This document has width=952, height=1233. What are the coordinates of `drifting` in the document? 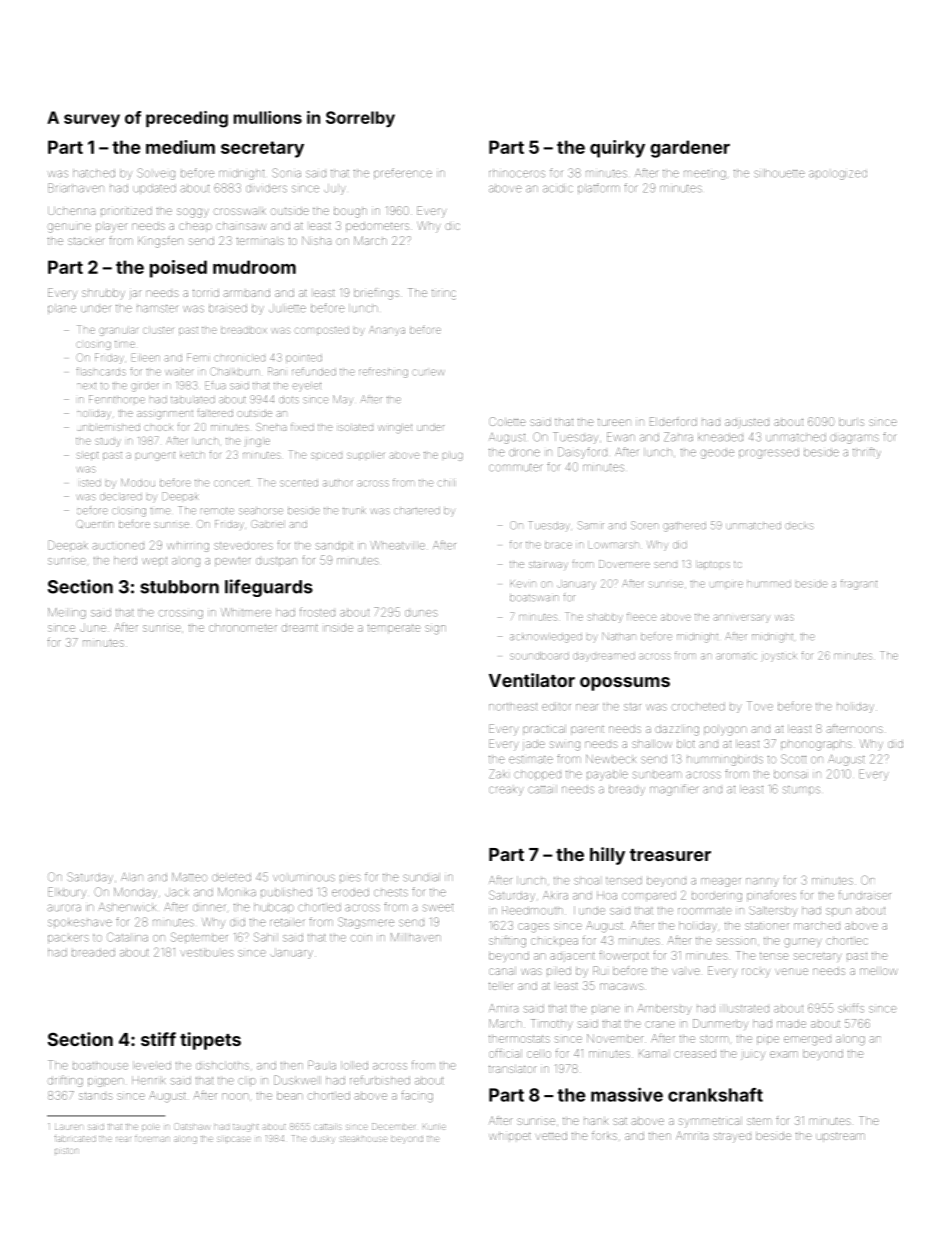 It's located at (65, 1081).
